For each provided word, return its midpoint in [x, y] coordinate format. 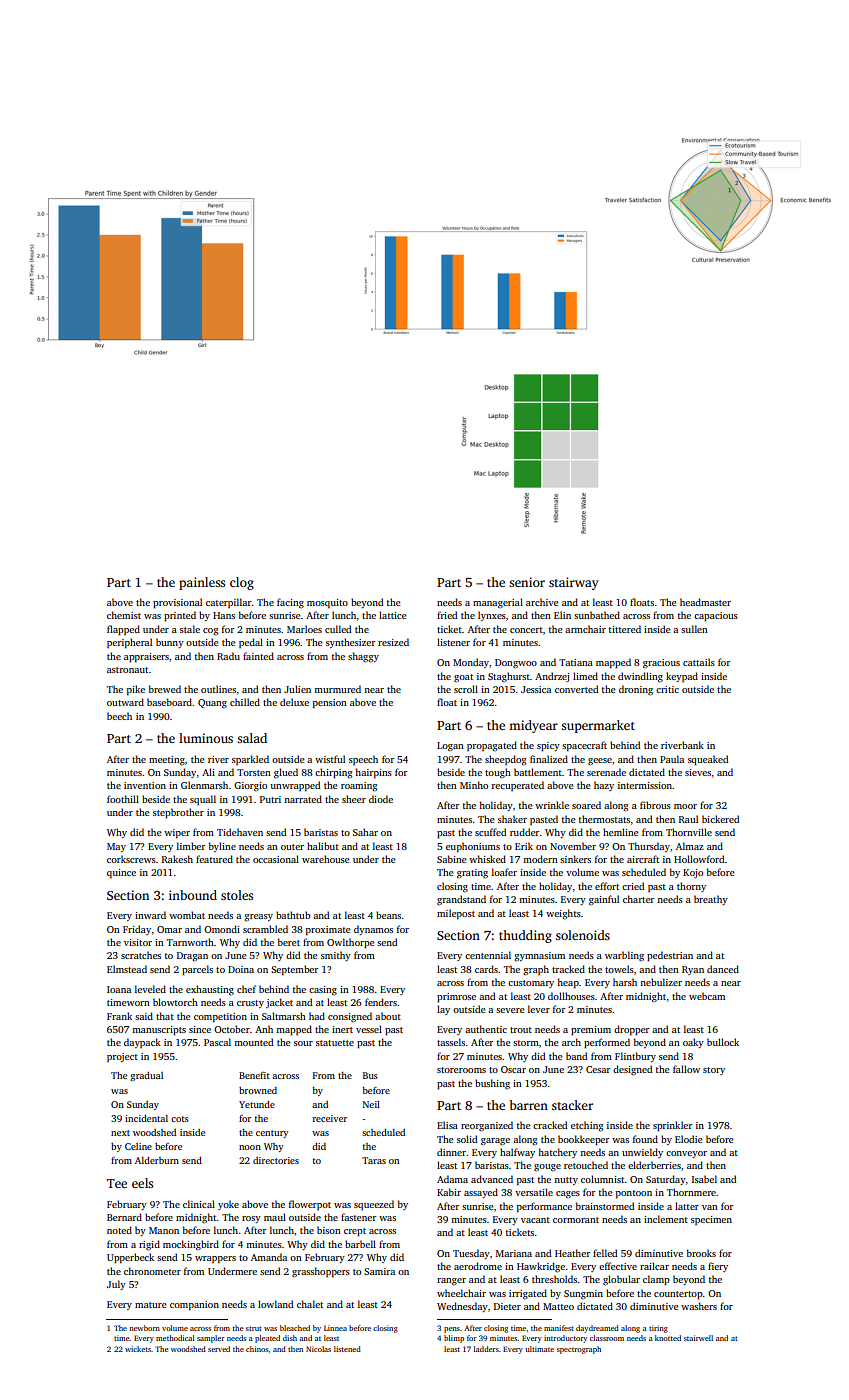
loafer [504, 872]
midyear [533, 726]
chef [246, 989]
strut [254, 1328]
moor [685, 806]
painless [202, 583]
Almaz [690, 846]
